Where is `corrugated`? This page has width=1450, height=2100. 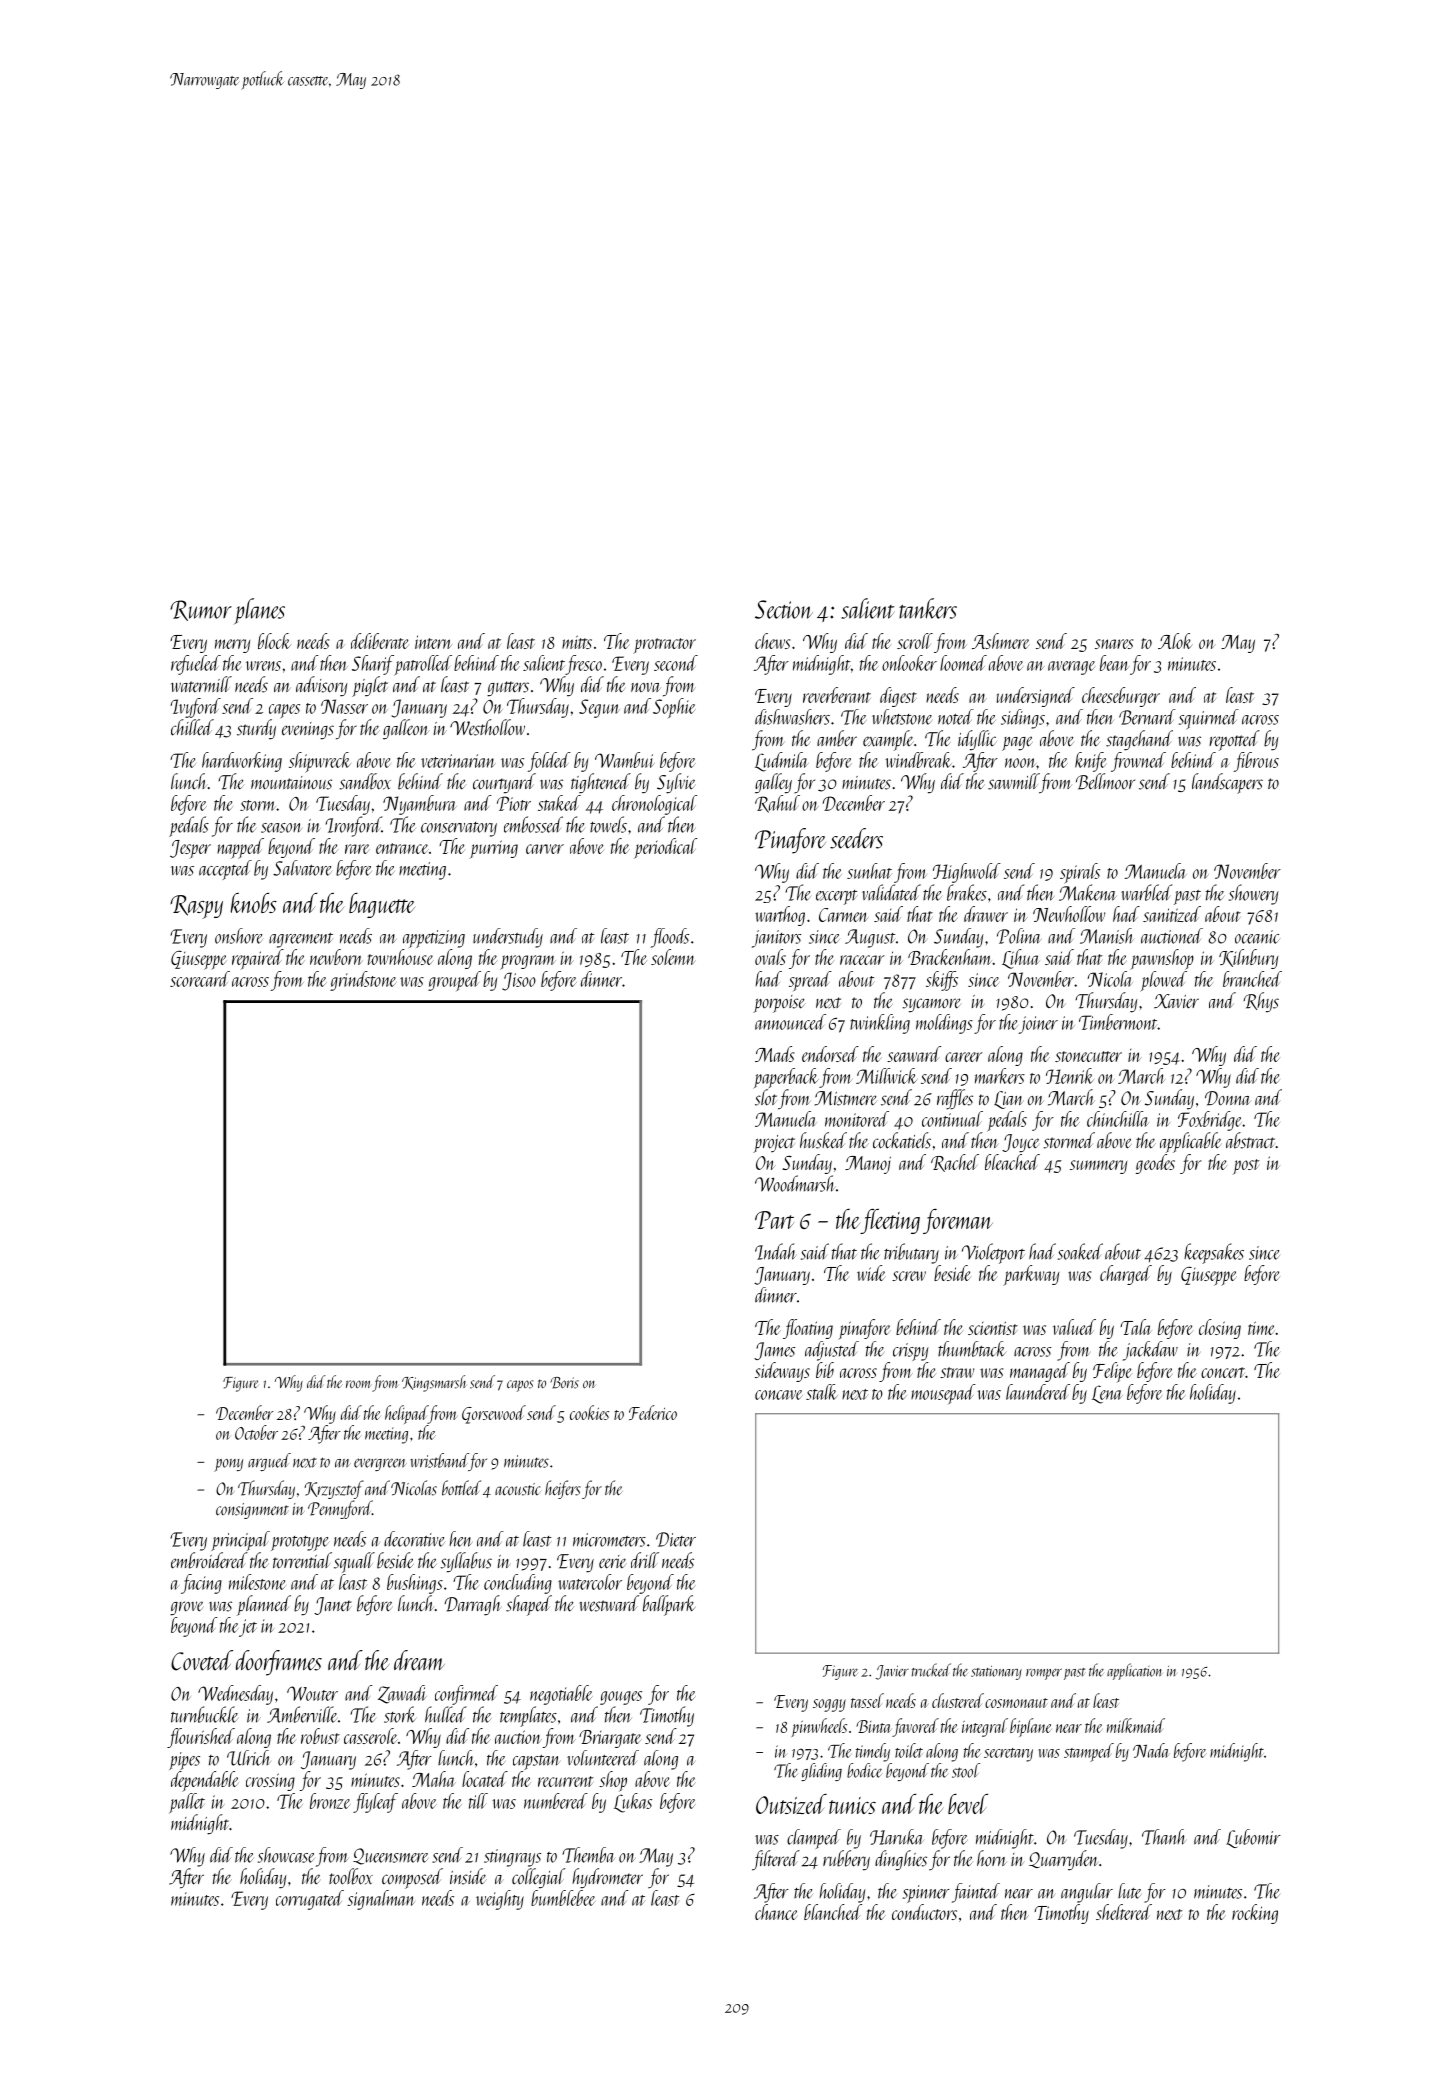 corrugated is located at coordinates (310, 1900).
